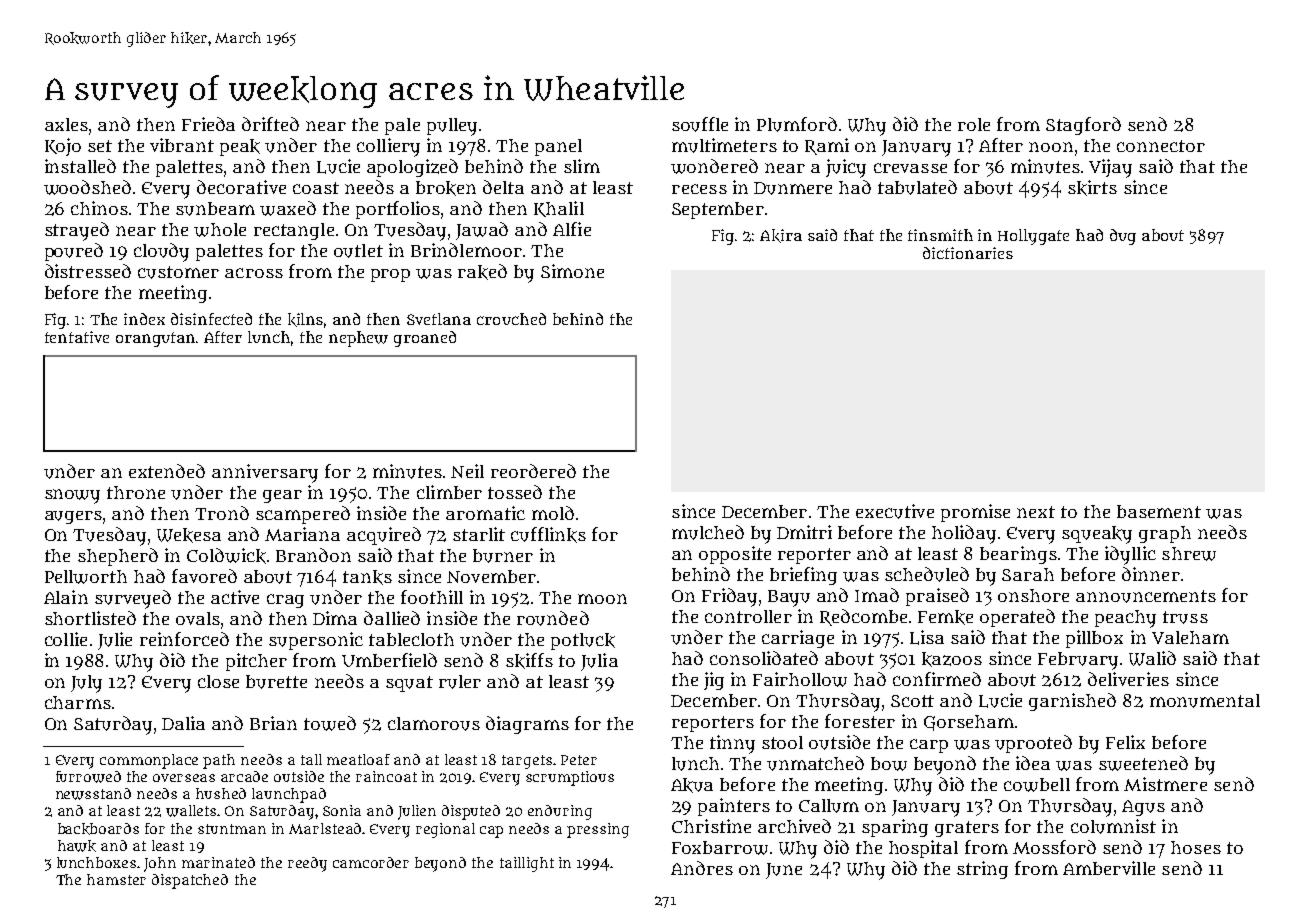  Describe the element at coordinates (895, 511) in the screenshot. I see `executive` at that location.
